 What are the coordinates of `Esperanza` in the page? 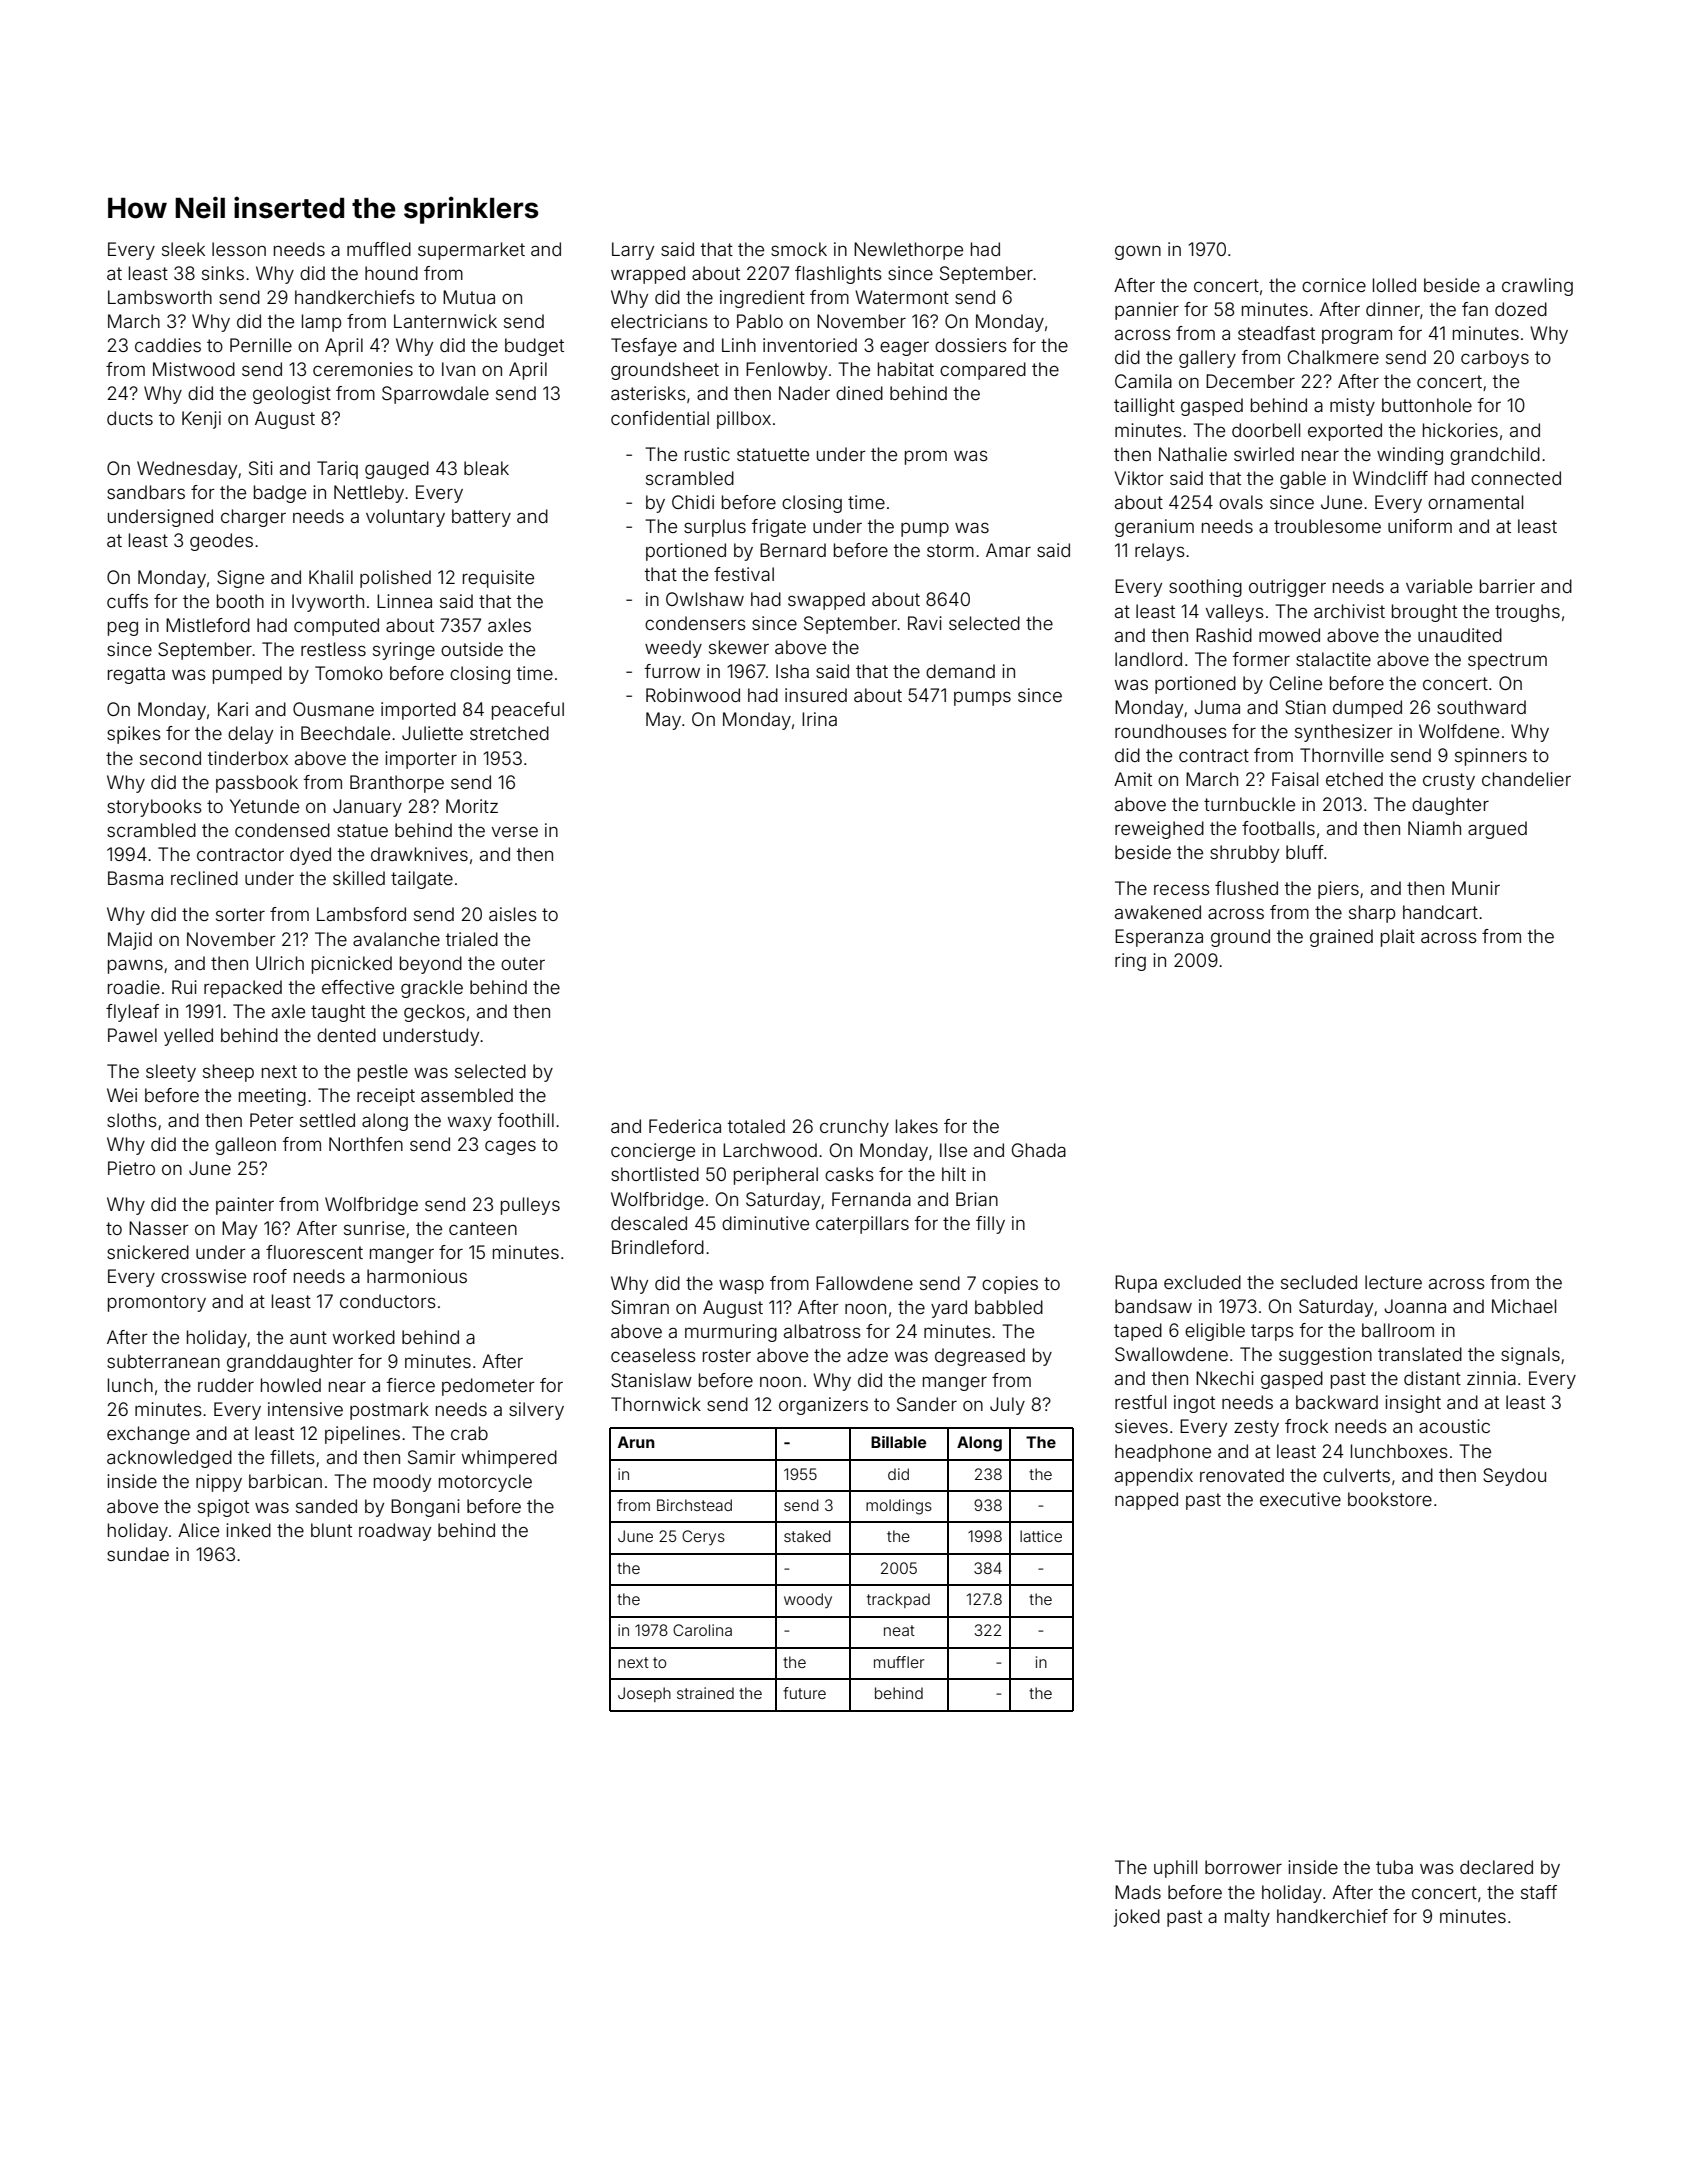 It's located at (1159, 938).
